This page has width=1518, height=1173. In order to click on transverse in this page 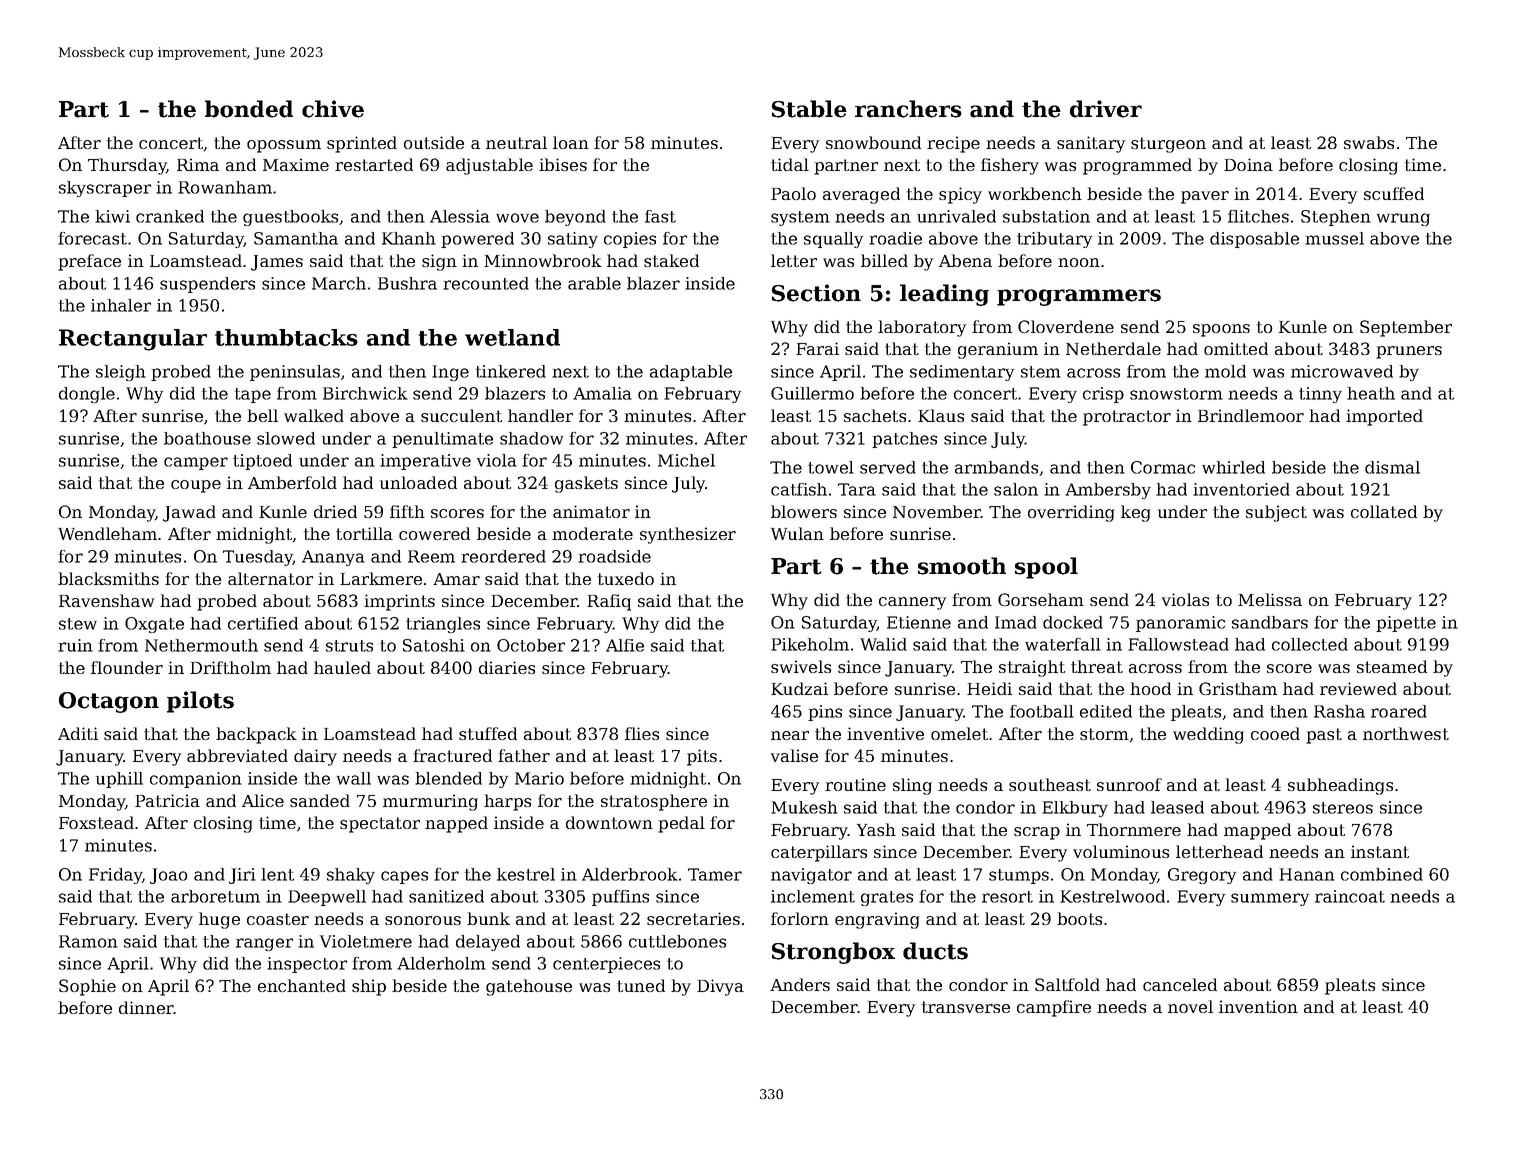, I will do `click(966, 1007)`.
